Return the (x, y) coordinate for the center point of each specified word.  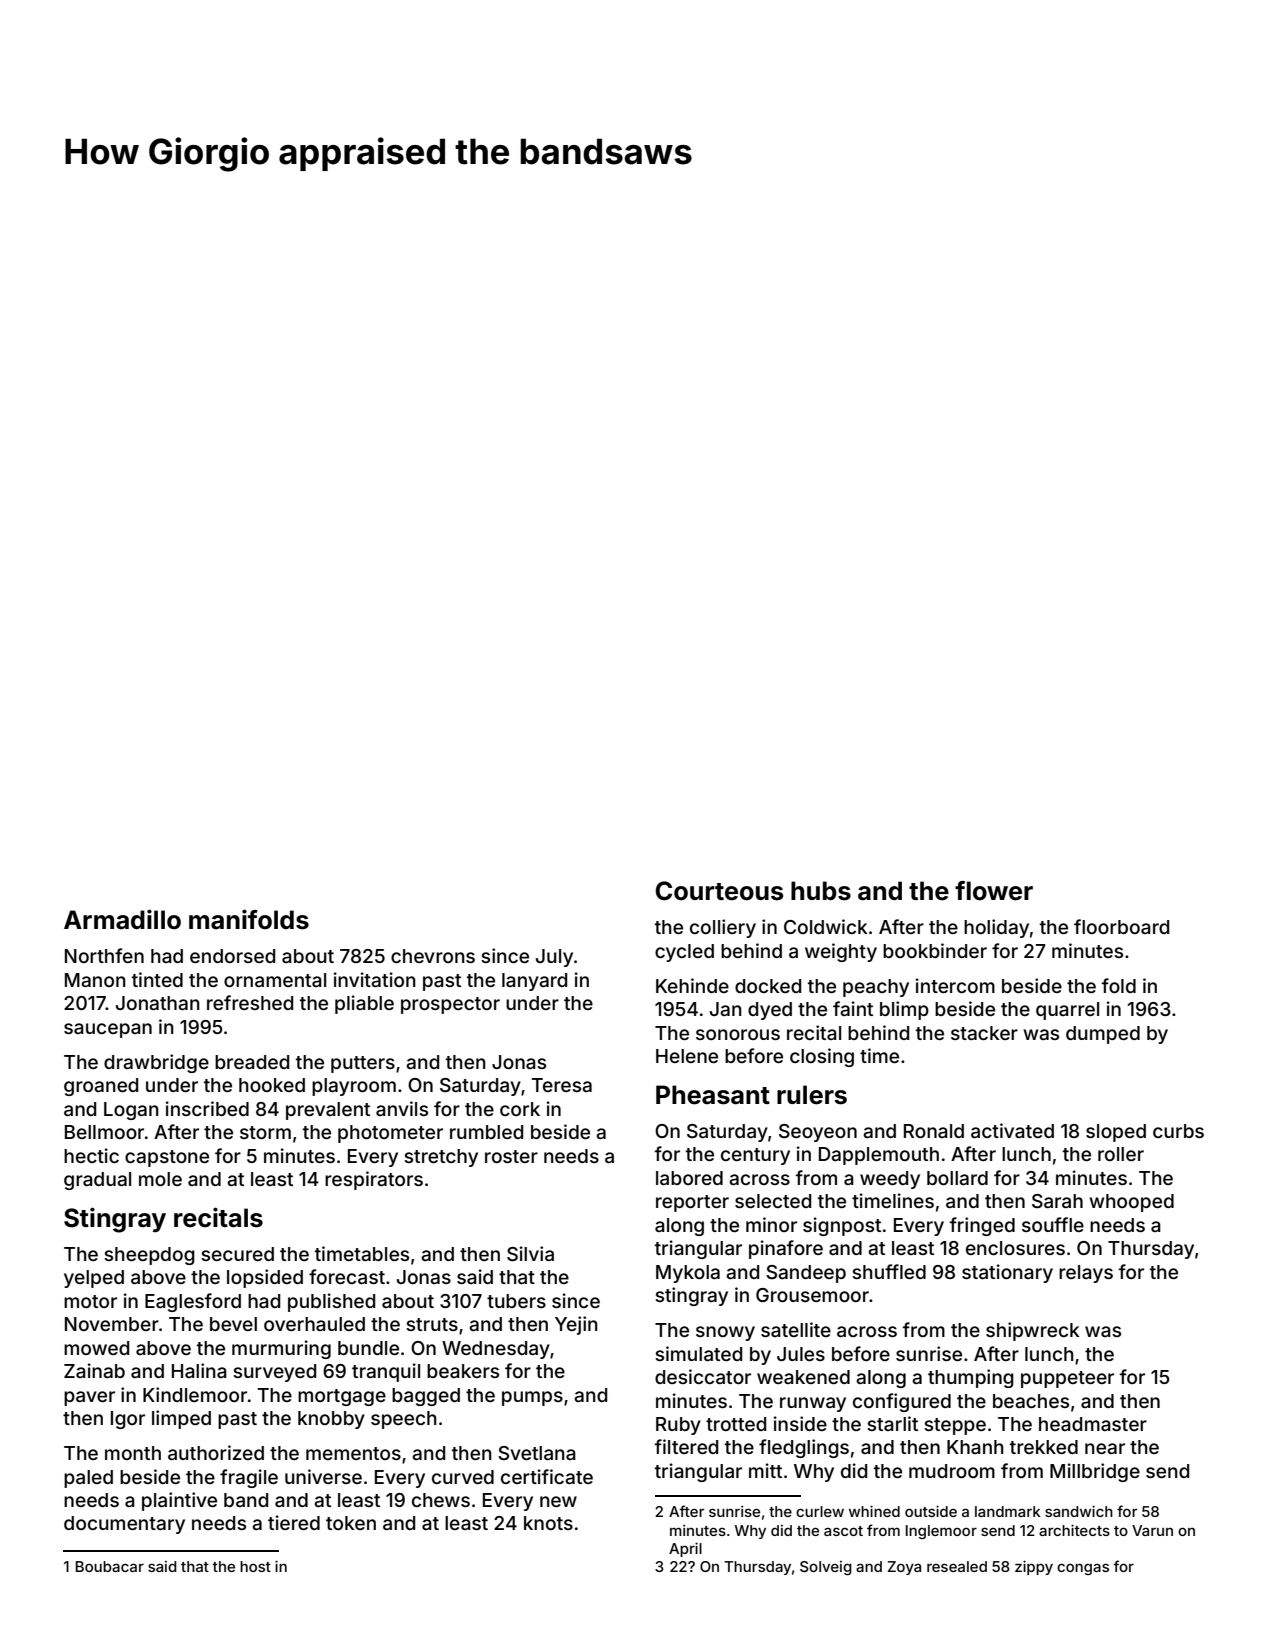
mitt (765, 1470)
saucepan (108, 1030)
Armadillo (122, 919)
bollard (957, 1178)
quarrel (1067, 1011)
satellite (796, 1329)
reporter (692, 1203)
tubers (516, 1301)
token (351, 1523)
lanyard (534, 982)
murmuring (281, 1349)
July (554, 958)
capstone (167, 1158)
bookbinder (935, 950)
